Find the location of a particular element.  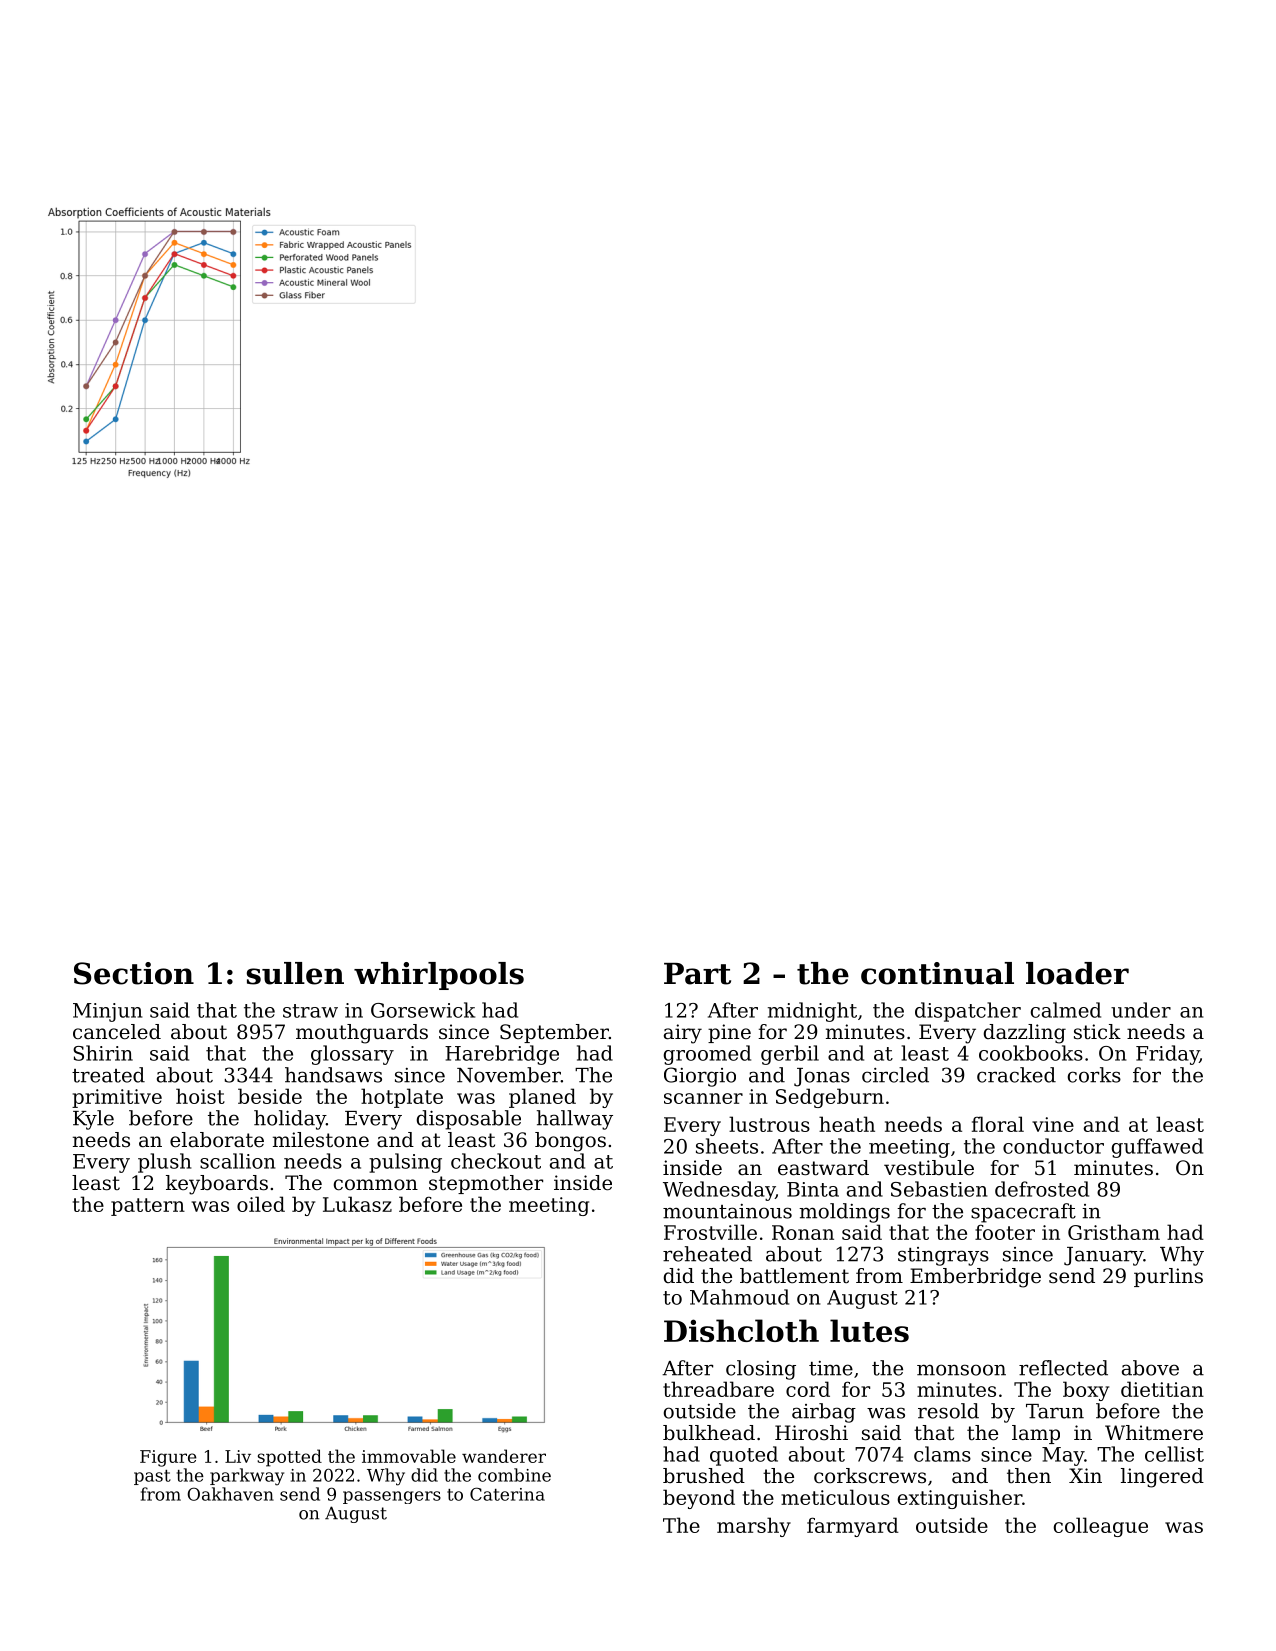

loader is located at coordinates (1077, 973).
